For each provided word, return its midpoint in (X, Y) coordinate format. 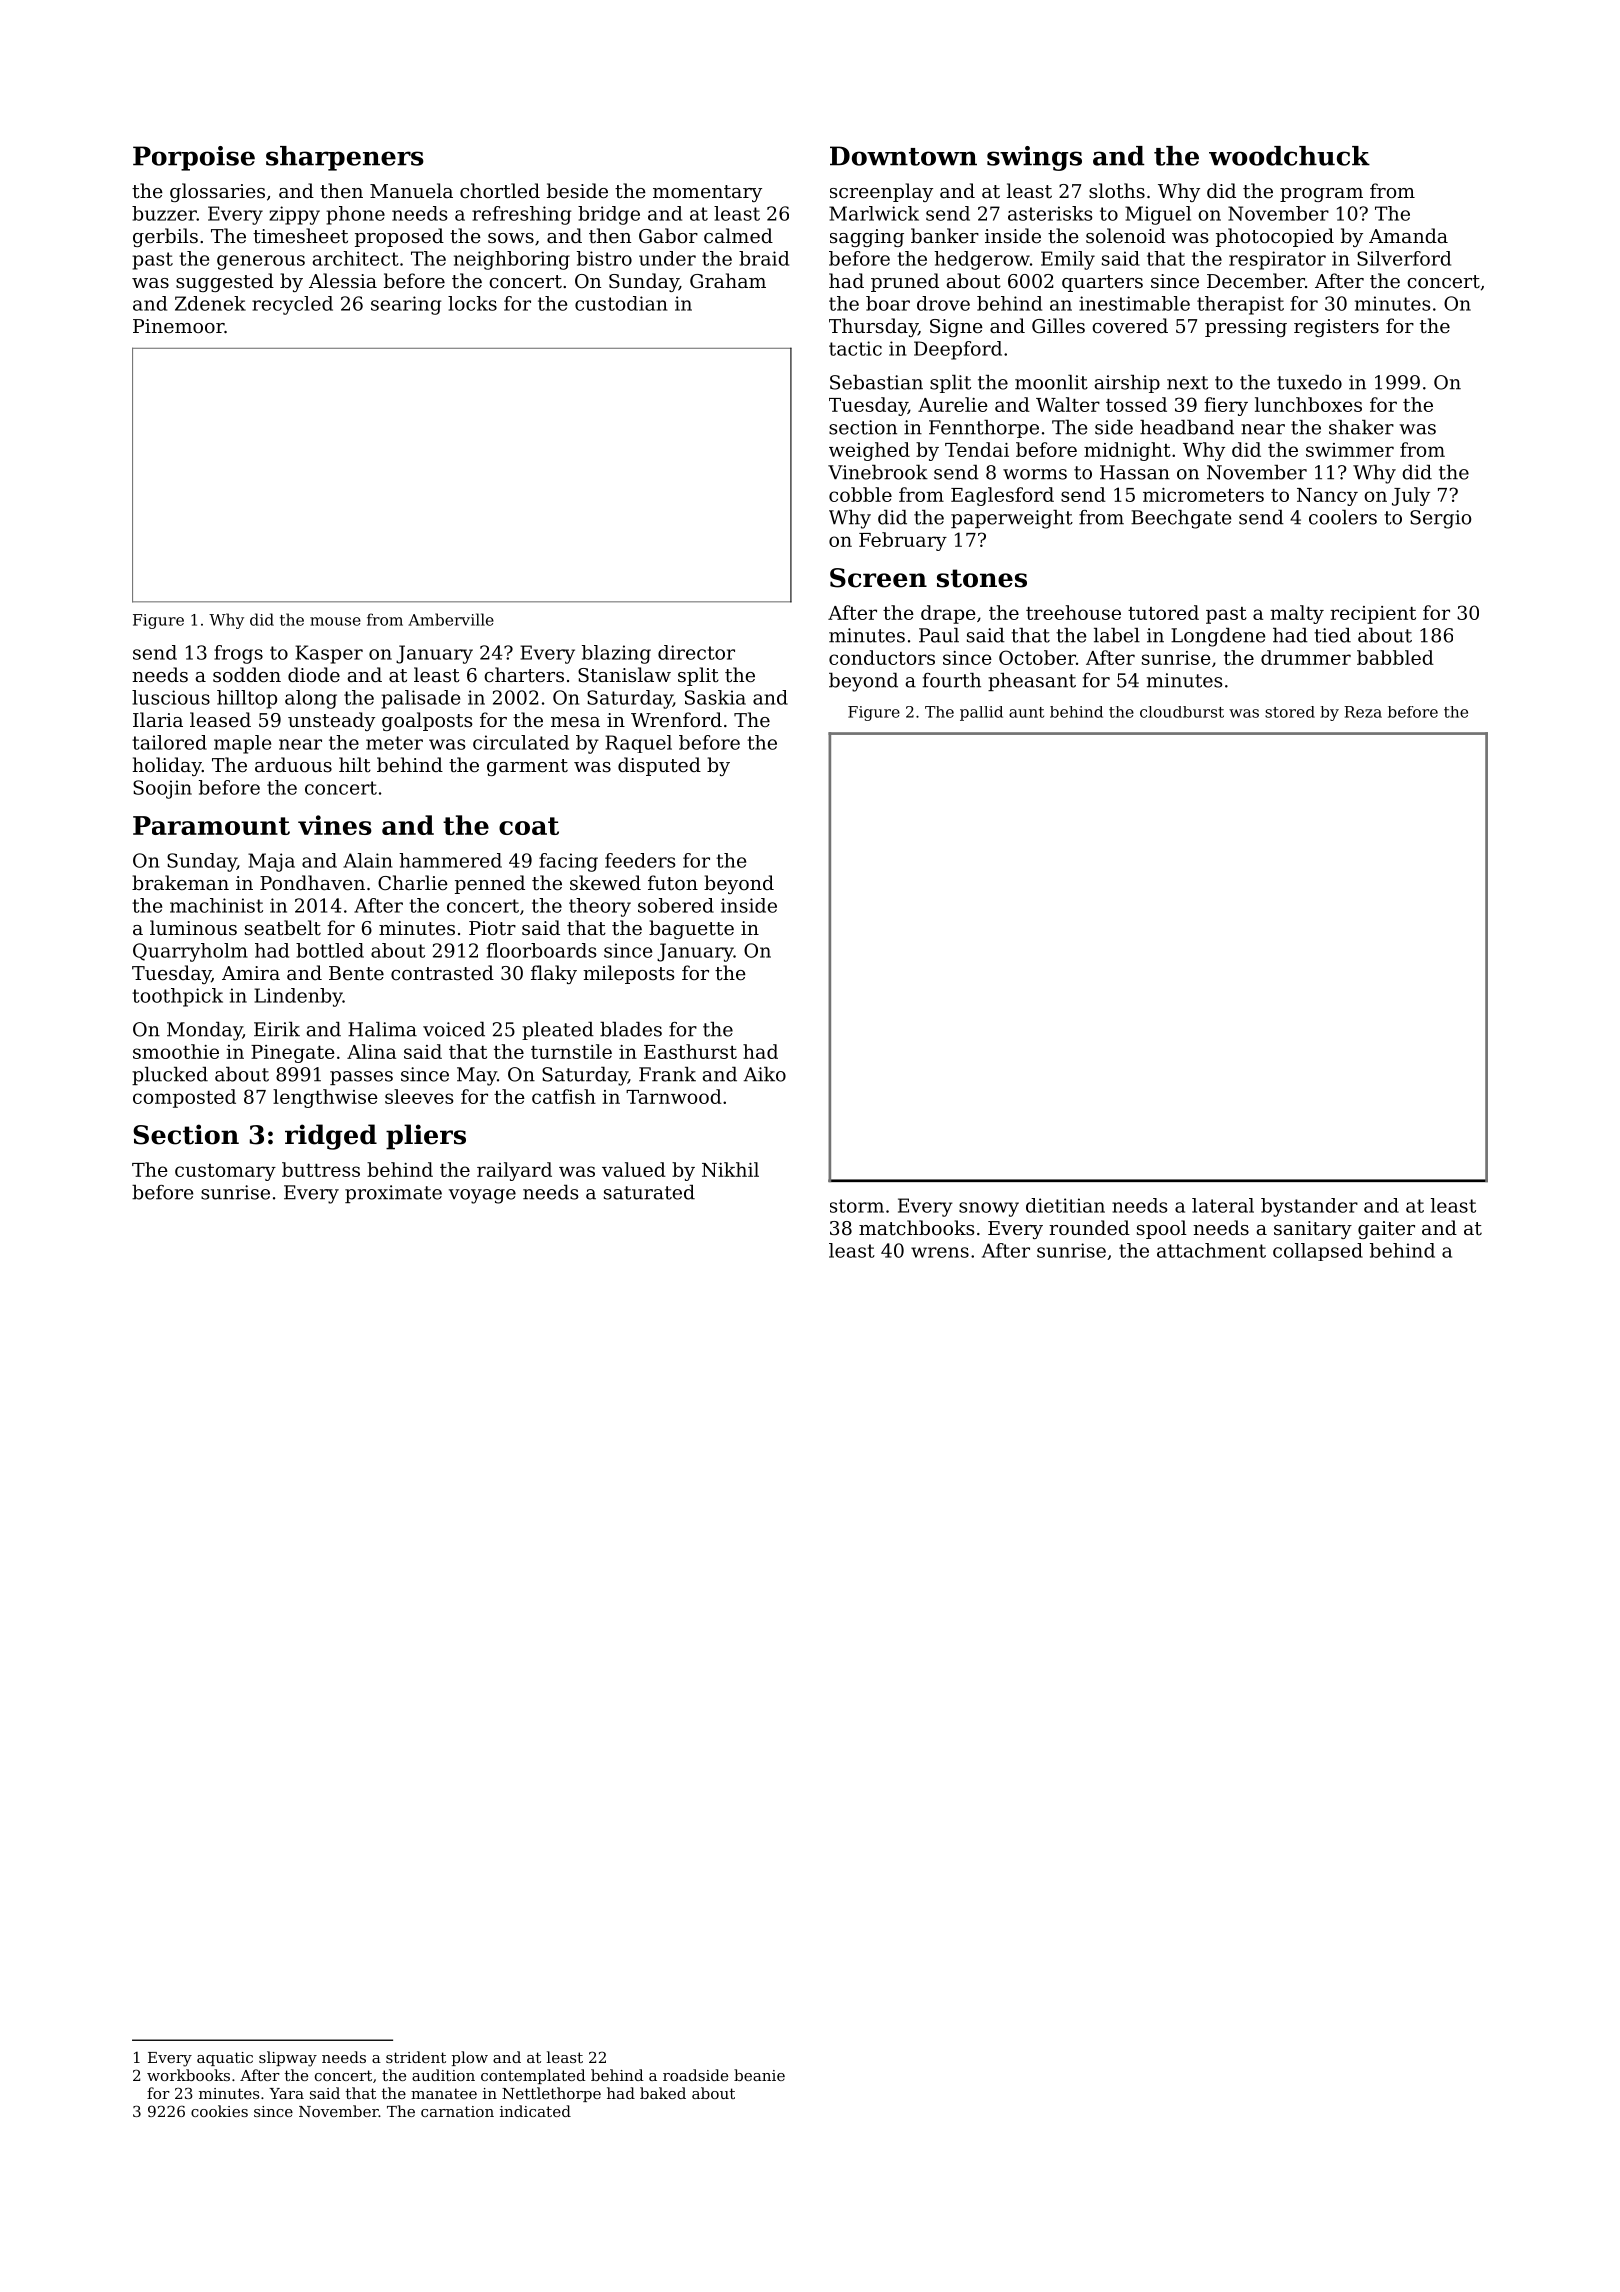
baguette (691, 929)
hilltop (247, 699)
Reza (1363, 712)
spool (1162, 1229)
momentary (707, 193)
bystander (1309, 1207)
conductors (882, 657)
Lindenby (298, 997)
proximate (393, 1194)
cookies (219, 2111)
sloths (1117, 190)
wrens (940, 1252)
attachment (1211, 1250)
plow (470, 2058)
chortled (500, 190)
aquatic (225, 2059)
